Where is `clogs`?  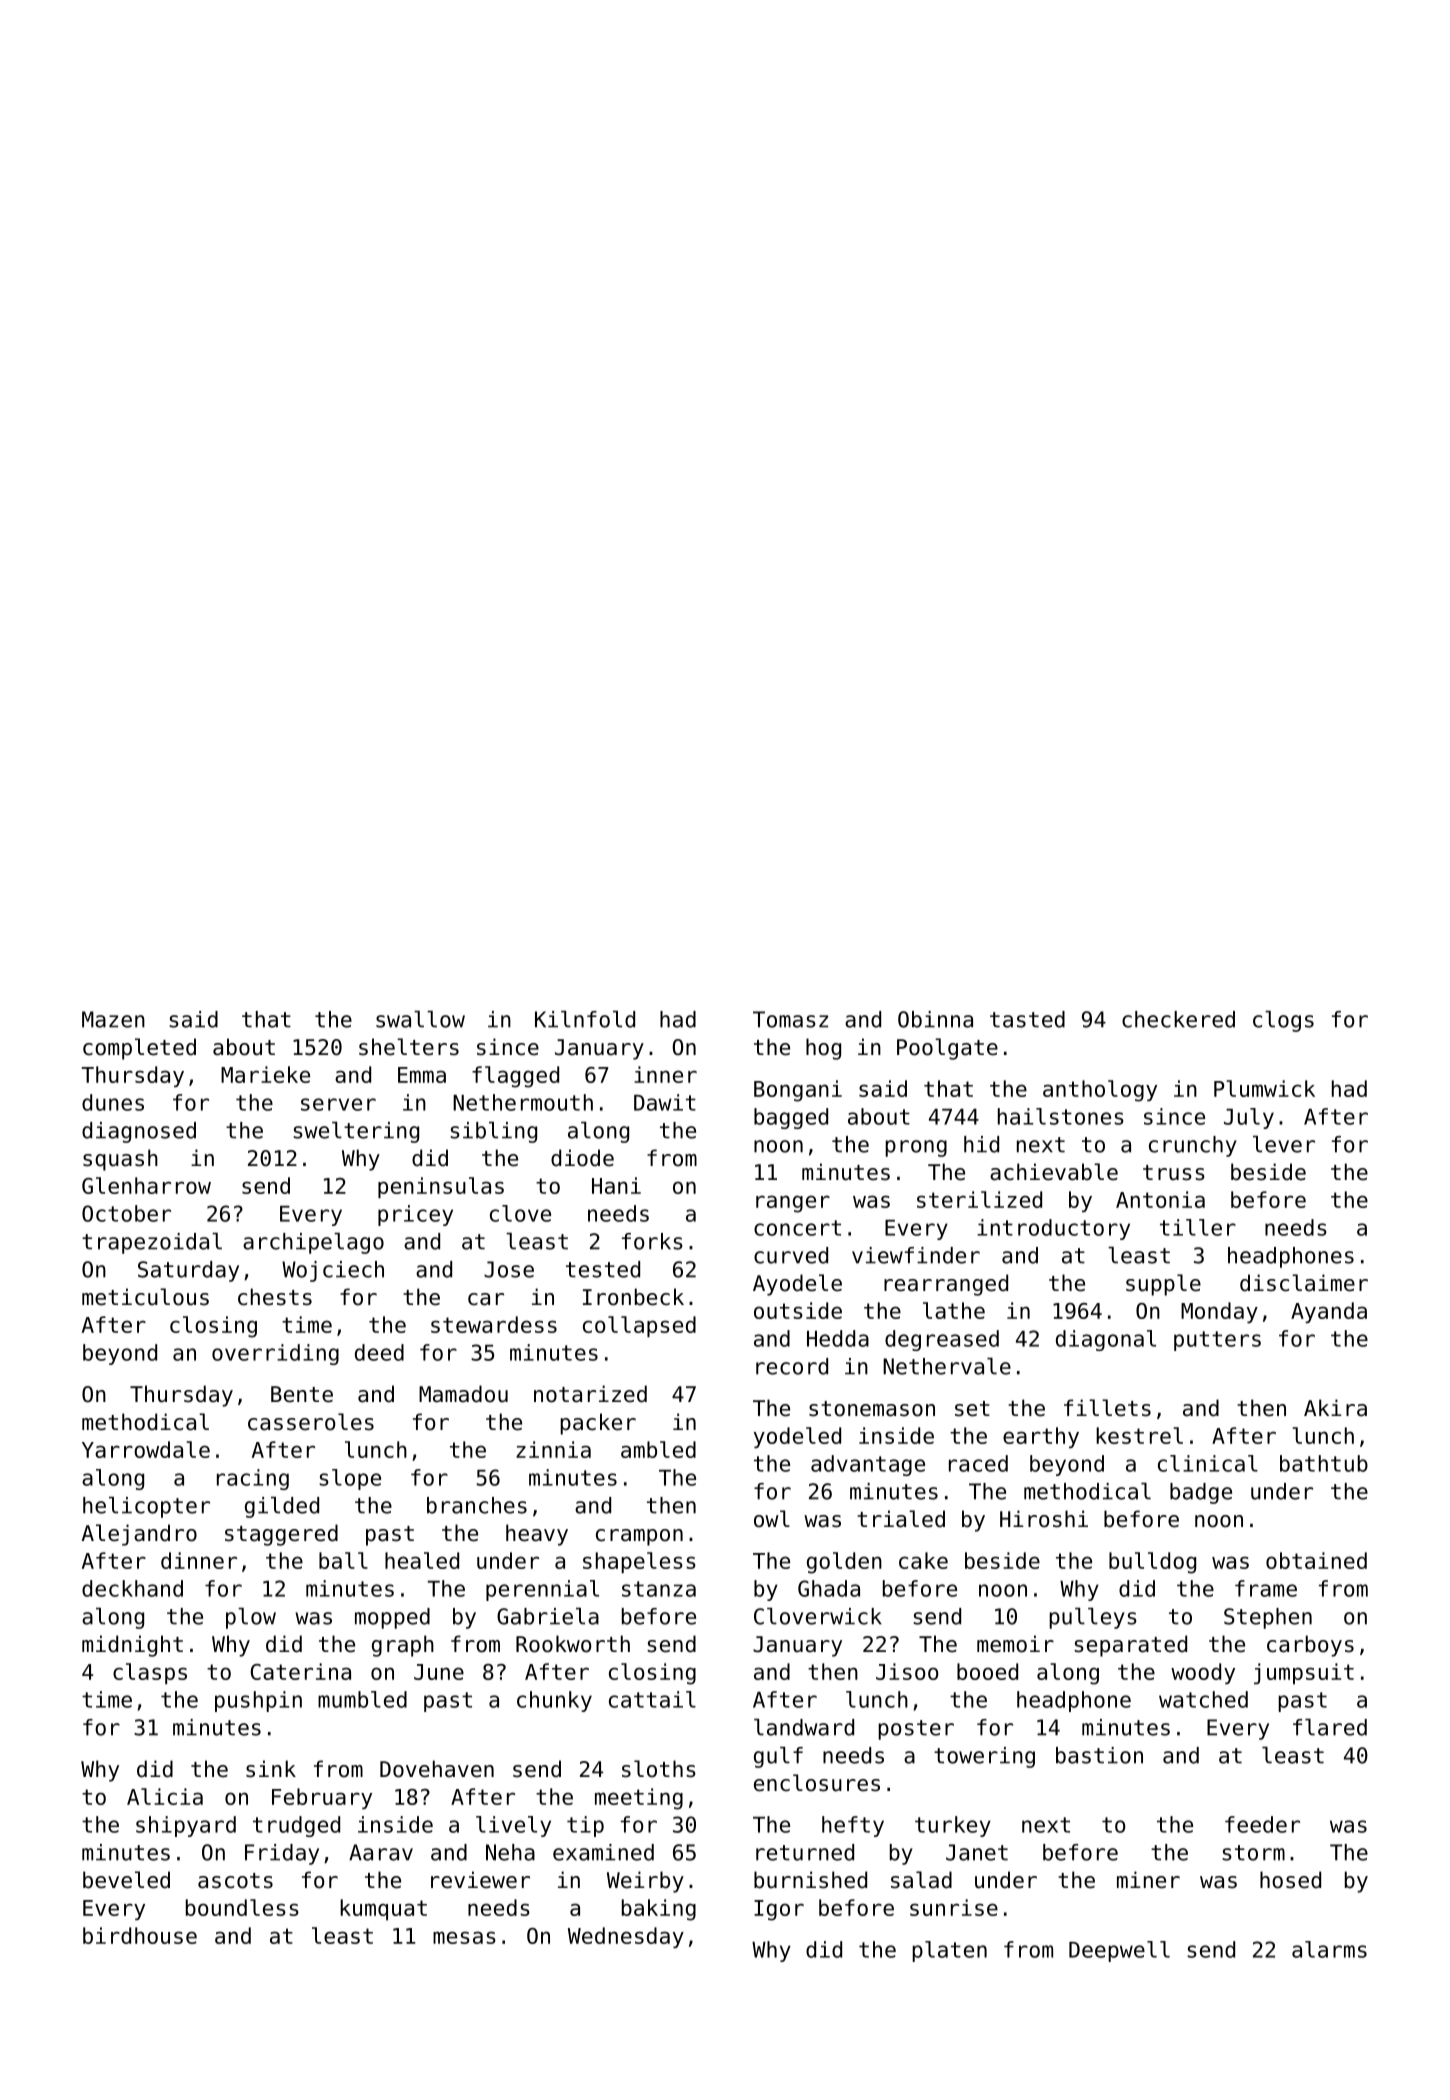 clogs is located at coordinates (1283, 1021).
